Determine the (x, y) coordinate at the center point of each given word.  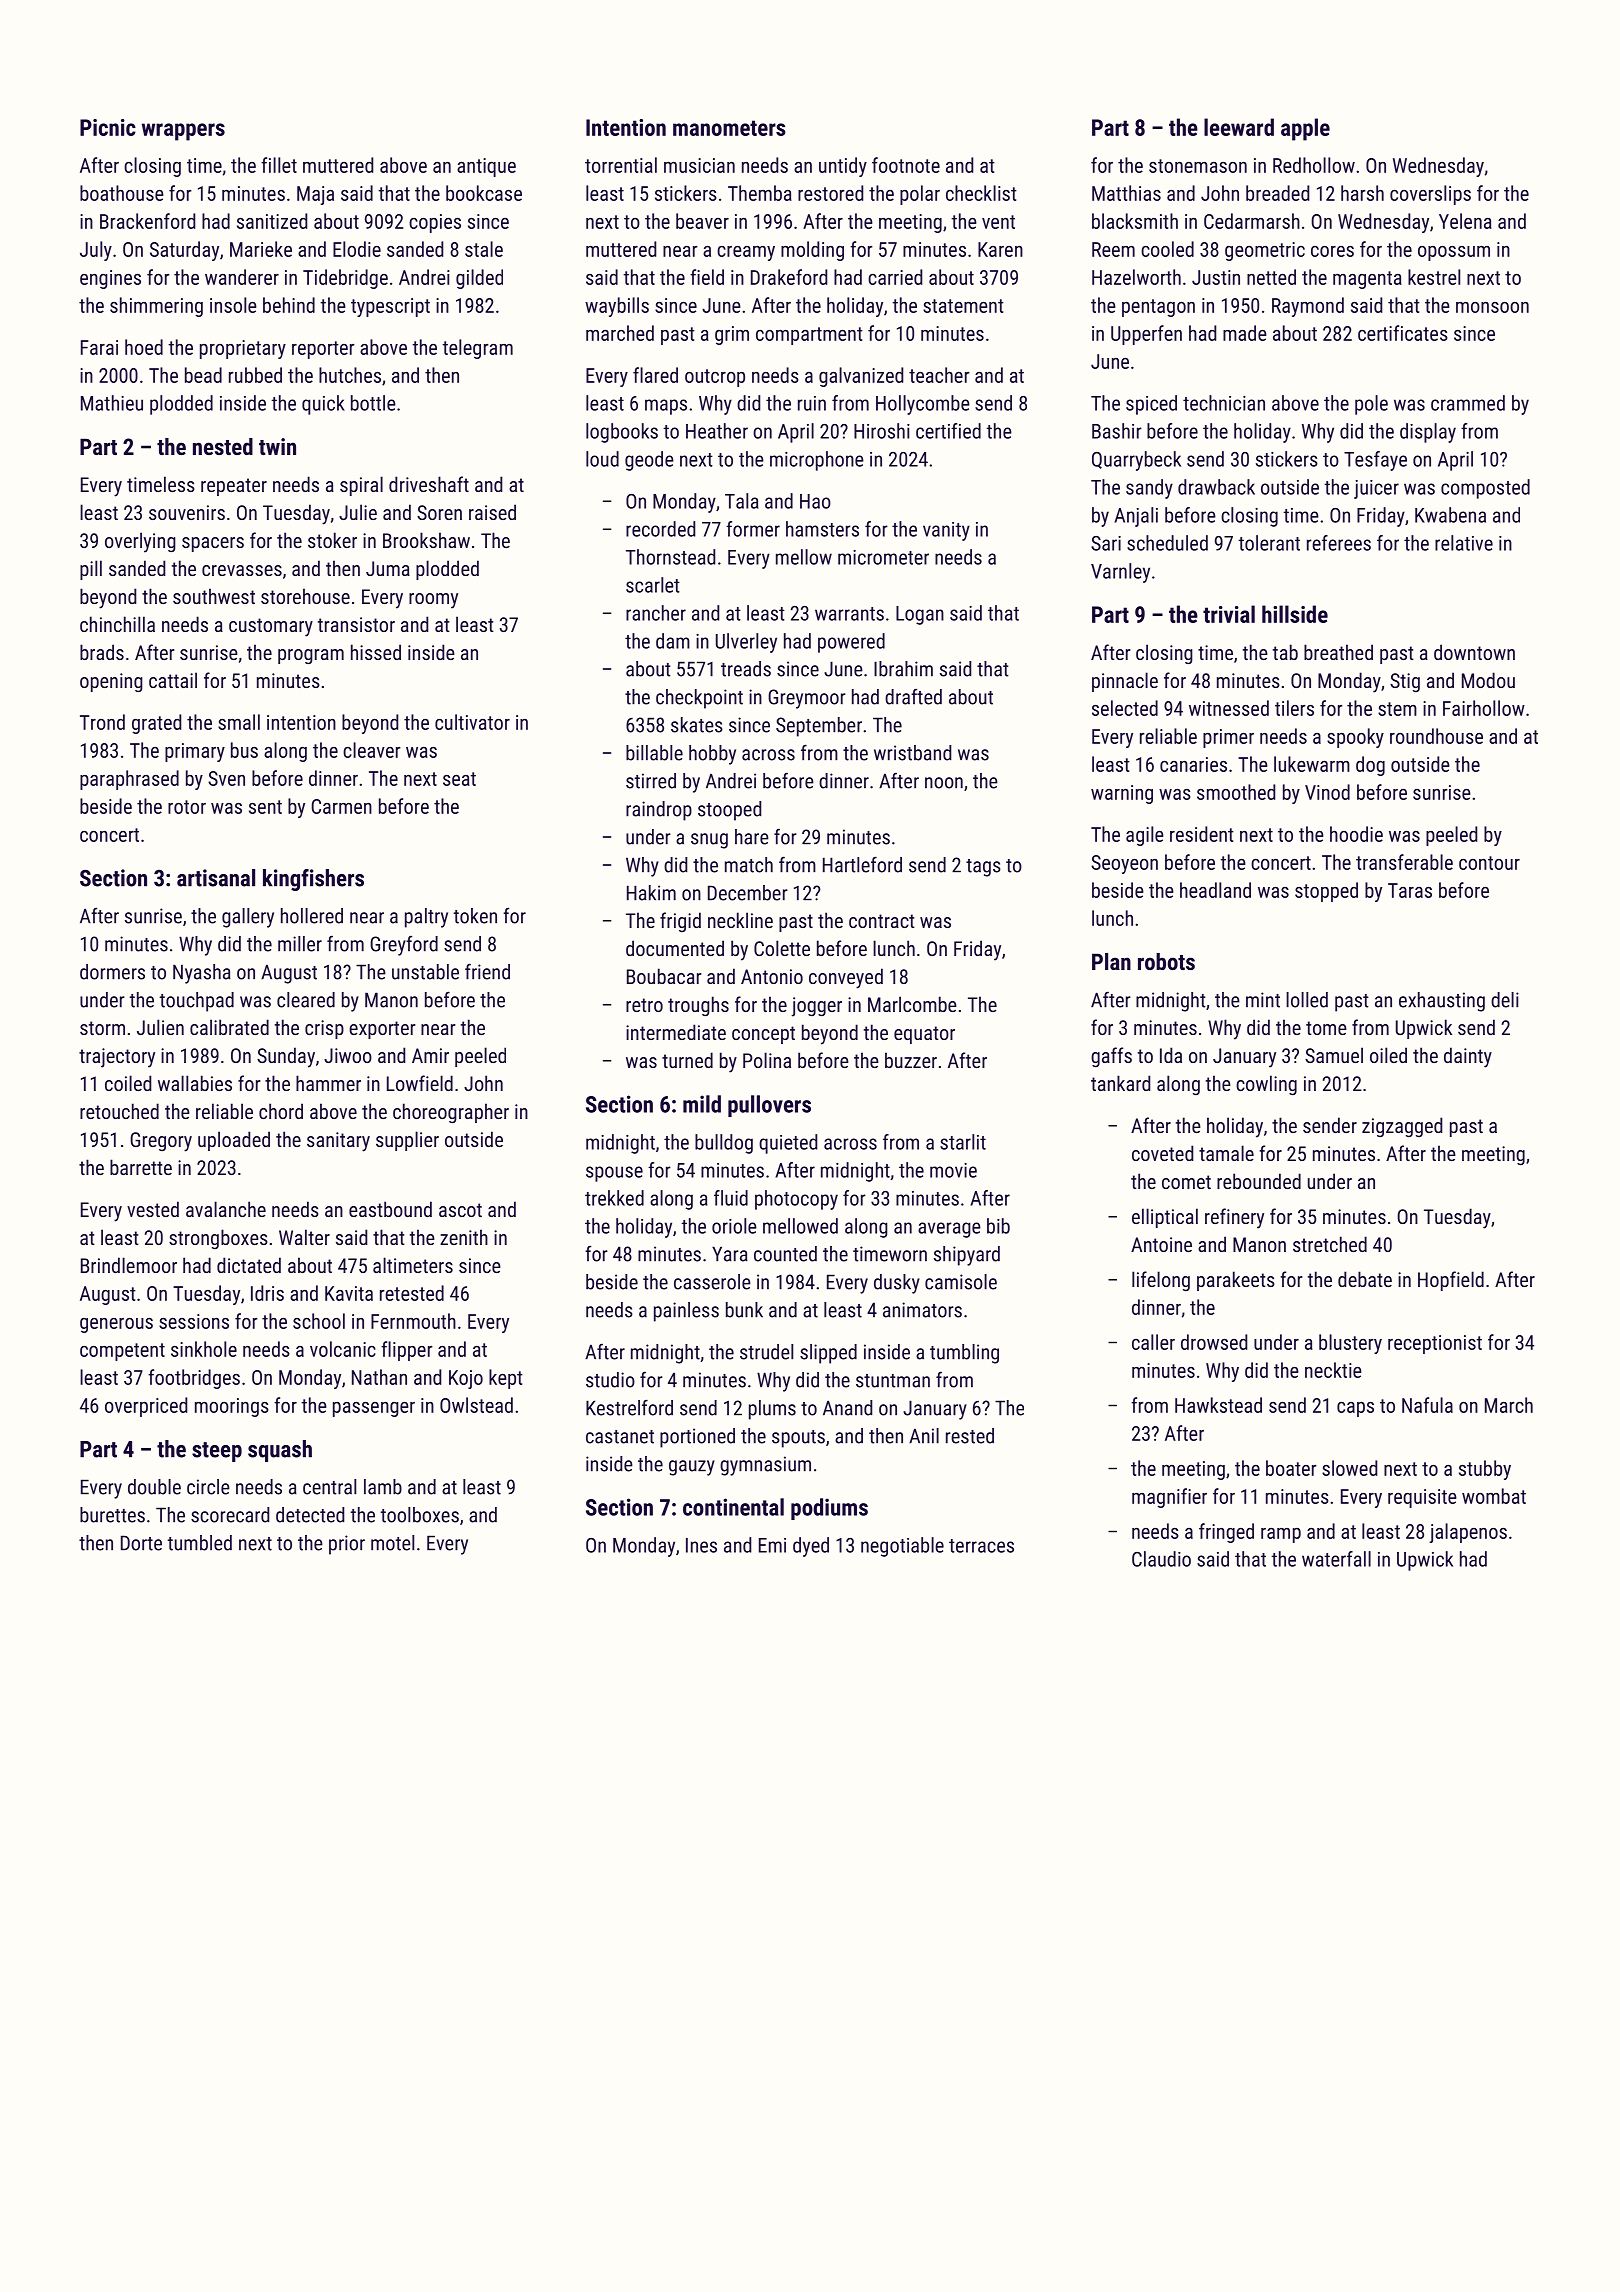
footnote (906, 165)
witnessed (1229, 708)
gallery (248, 918)
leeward (1239, 127)
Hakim (651, 893)
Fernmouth (413, 1321)
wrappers (183, 132)
